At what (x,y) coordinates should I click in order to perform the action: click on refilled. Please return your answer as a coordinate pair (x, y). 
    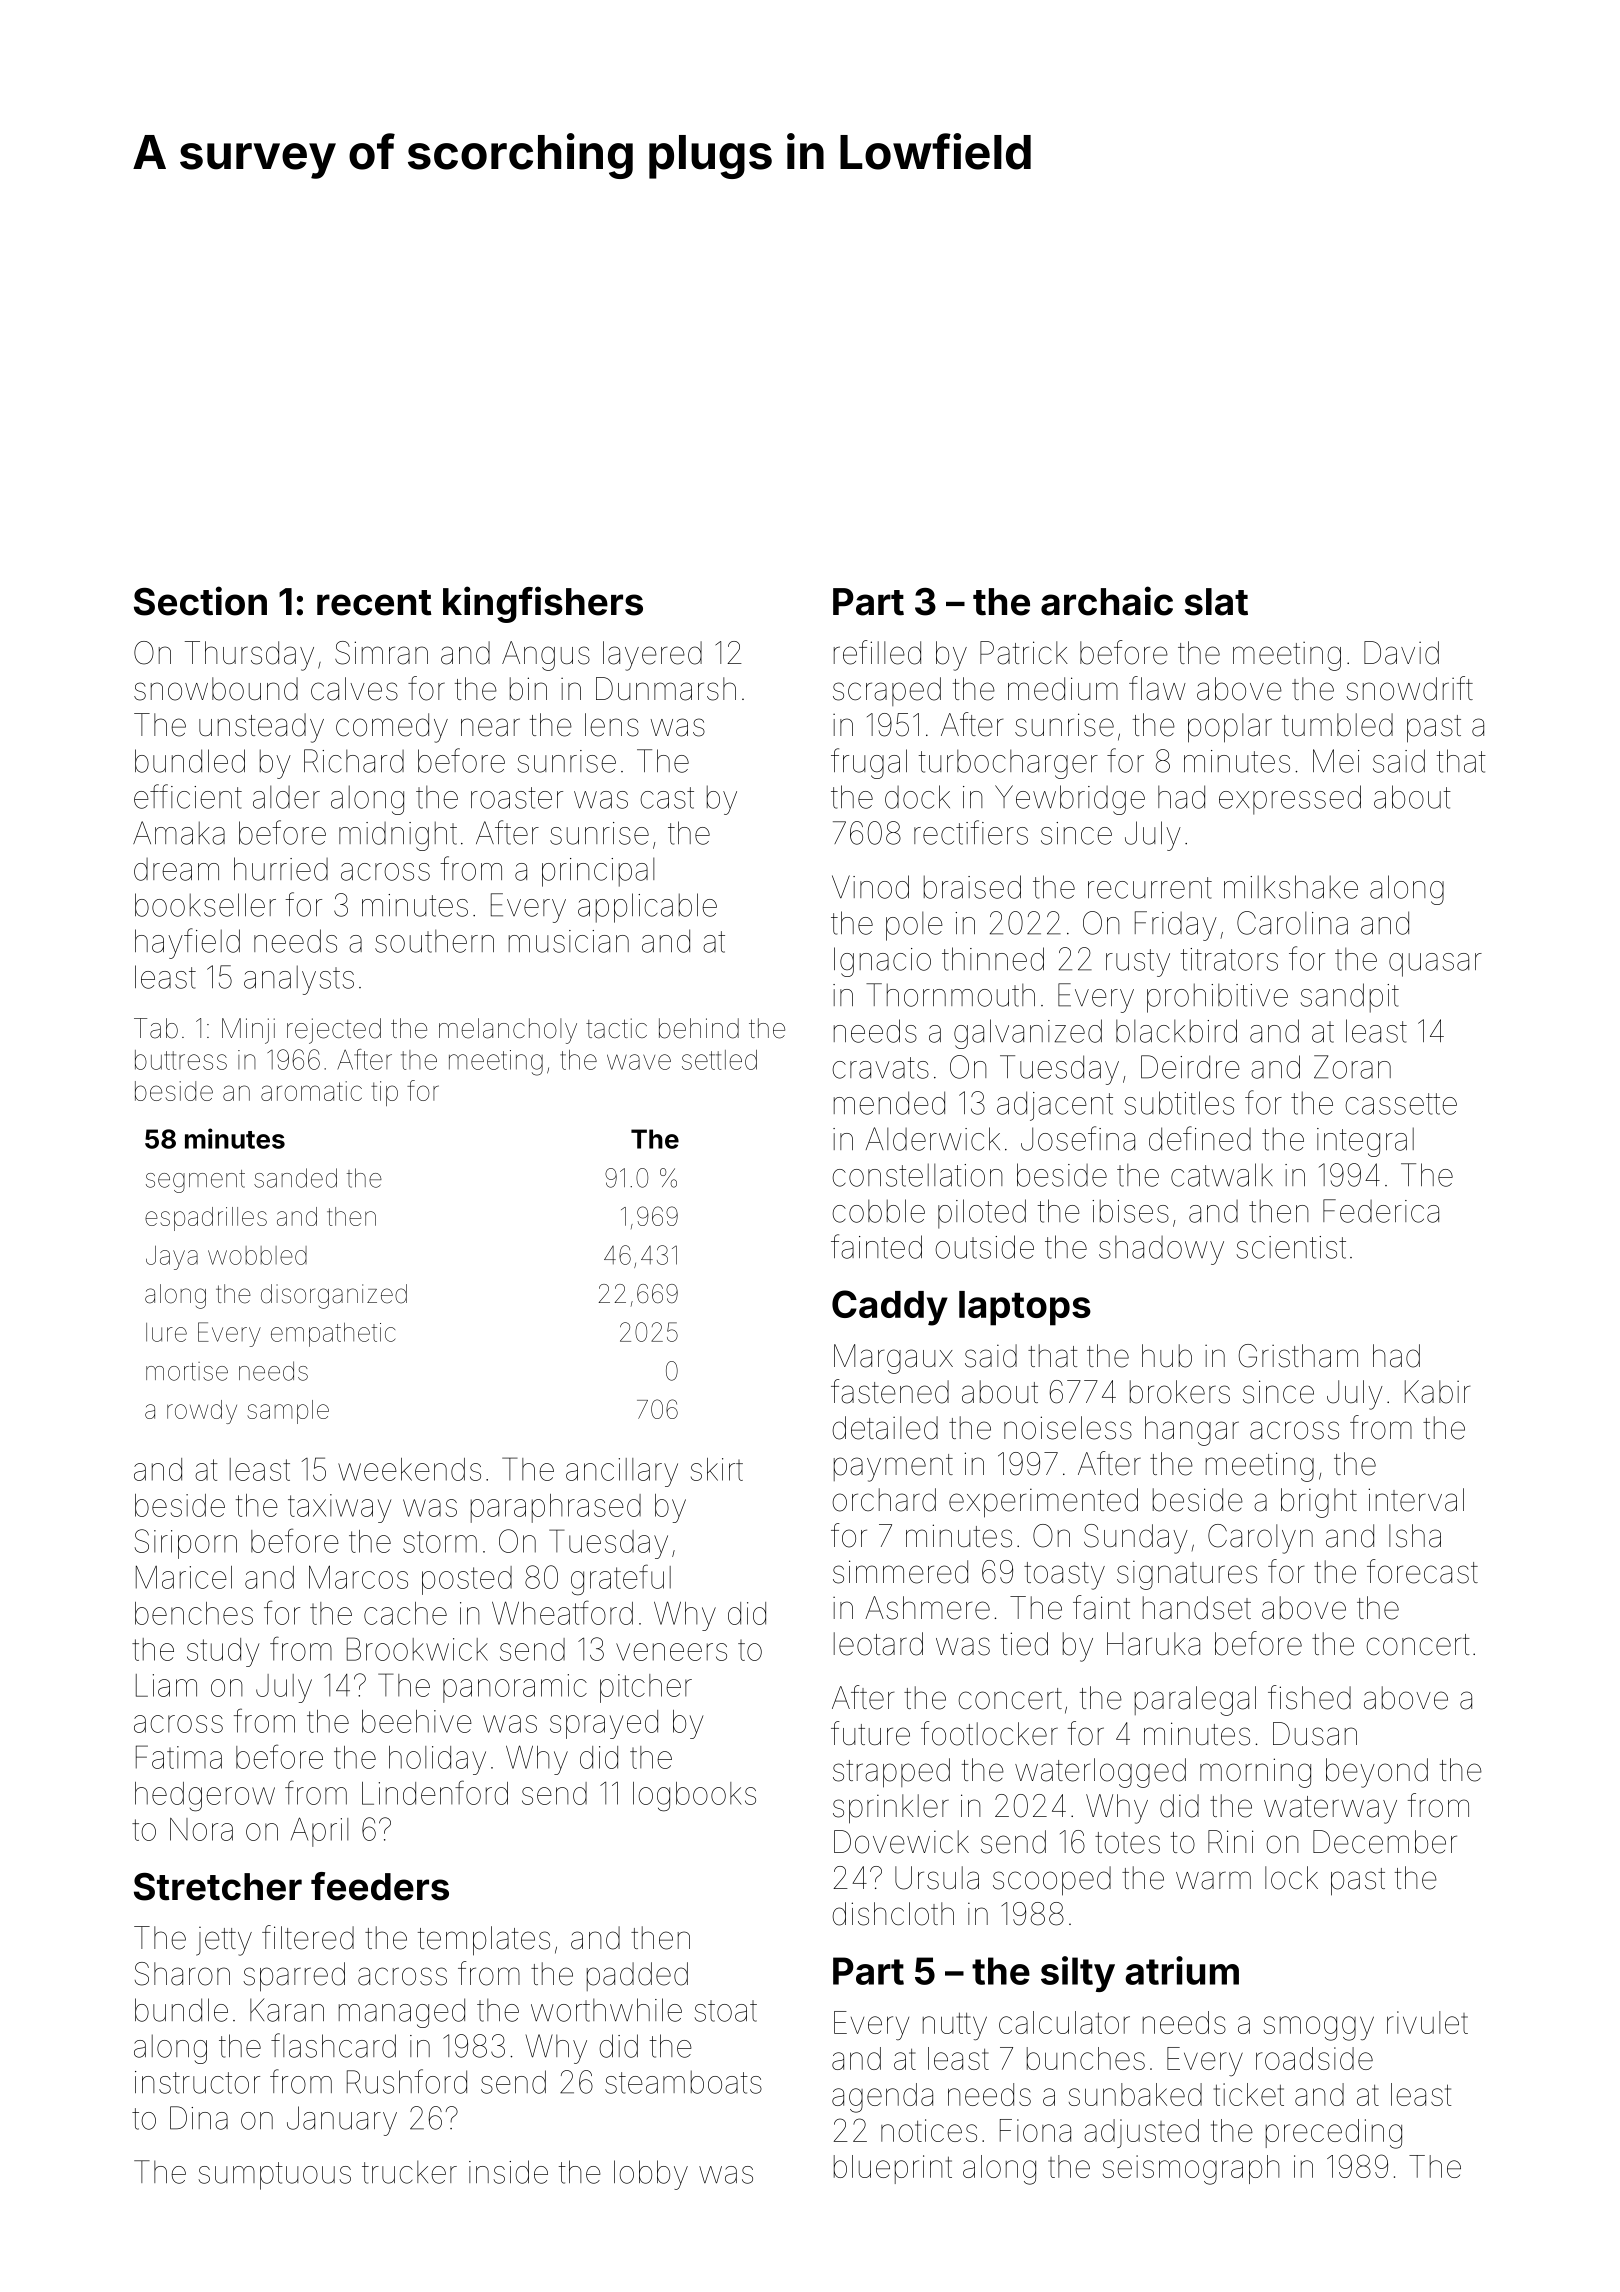
    Looking at the image, I should click on (877, 652).
